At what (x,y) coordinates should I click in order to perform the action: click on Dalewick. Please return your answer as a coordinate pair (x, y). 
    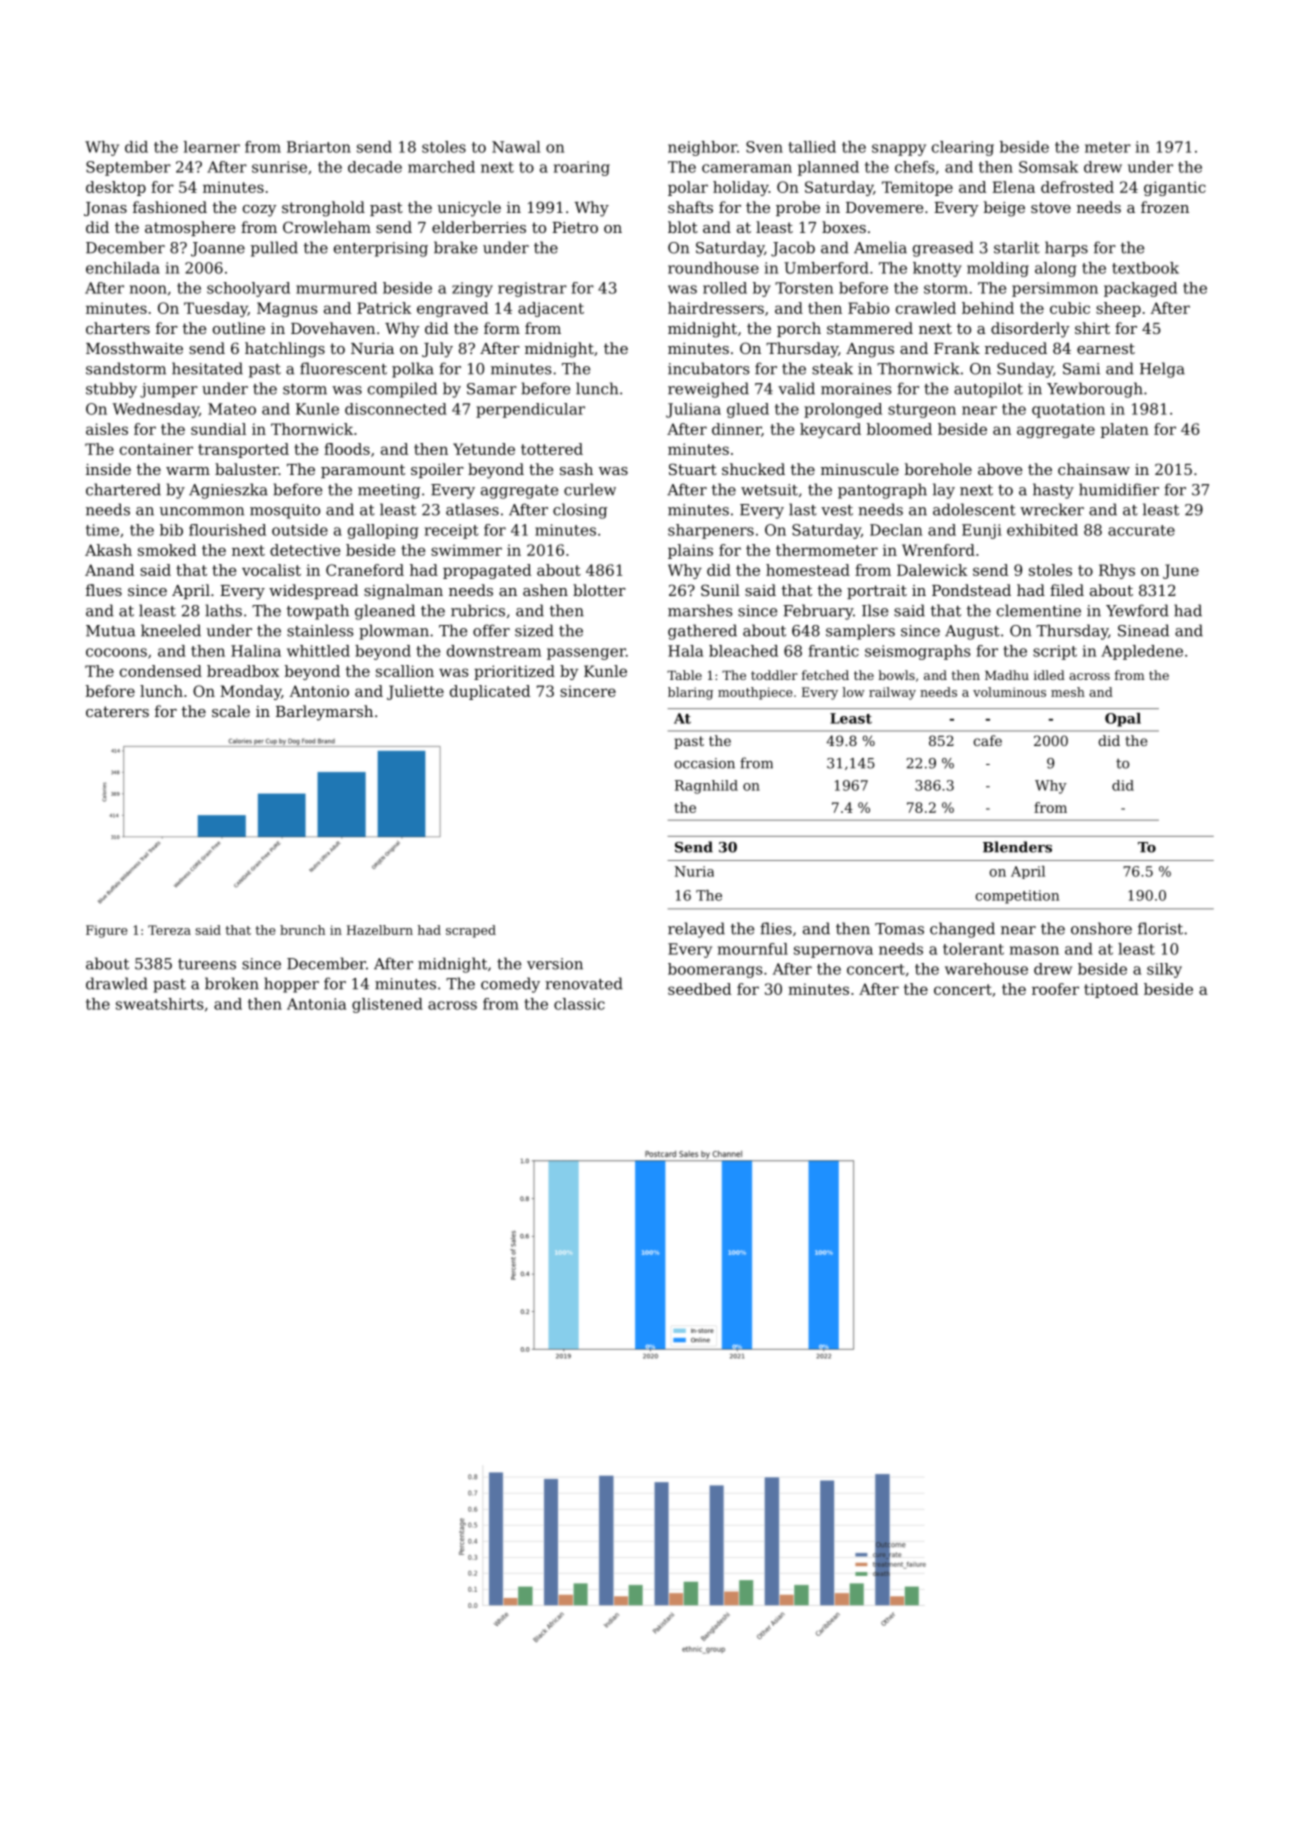
    Looking at the image, I should click on (932, 570).
